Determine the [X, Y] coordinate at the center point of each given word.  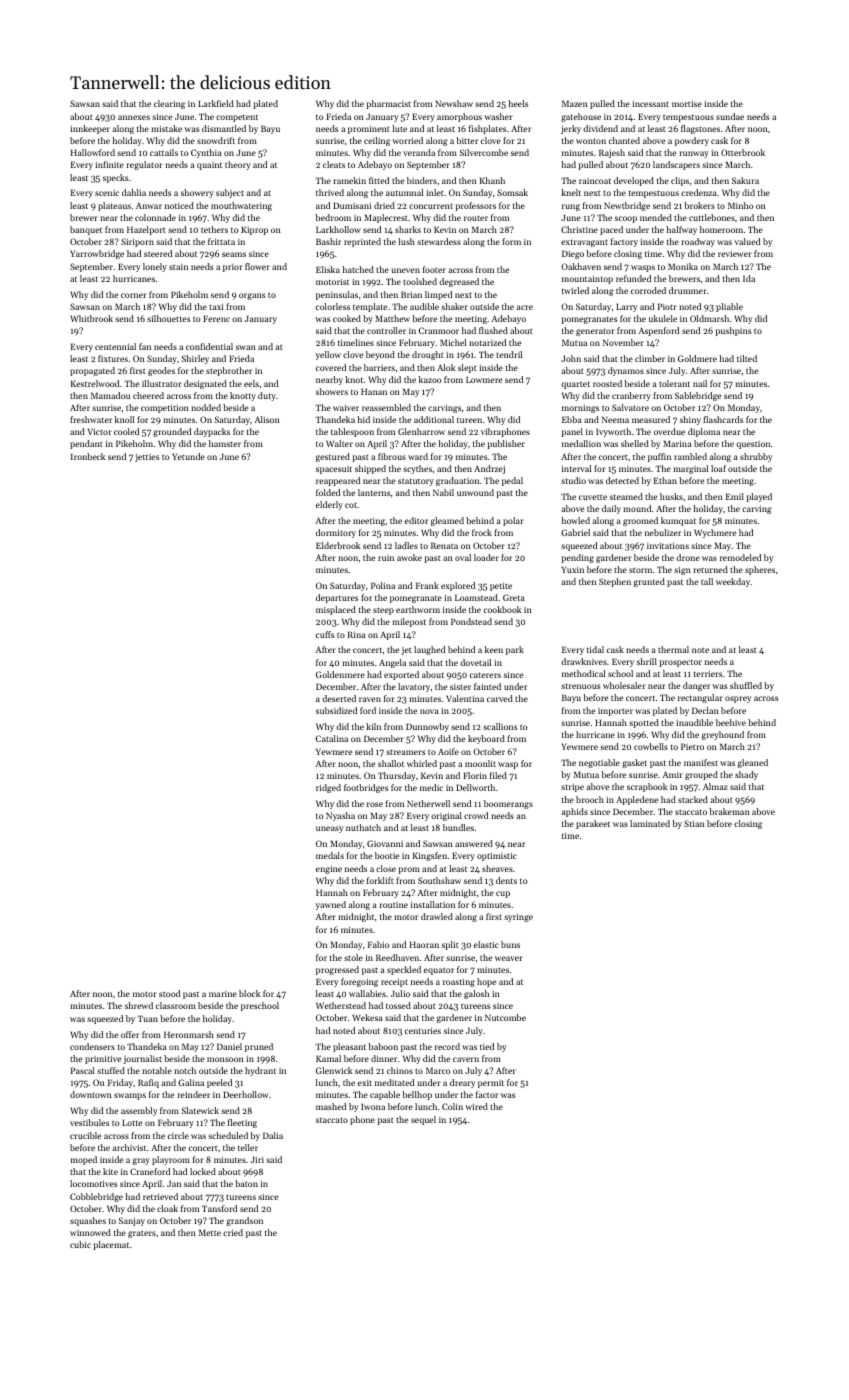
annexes [134, 117]
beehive [731, 722]
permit [491, 1084]
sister [460, 687]
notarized [487, 342]
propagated [92, 371]
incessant [650, 104]
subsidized [336, 710]
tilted [747, 358]
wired [476, 1106]
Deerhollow [245, 1094]
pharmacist [389, 104]
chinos [400, 1070]
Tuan [147, 1018]
